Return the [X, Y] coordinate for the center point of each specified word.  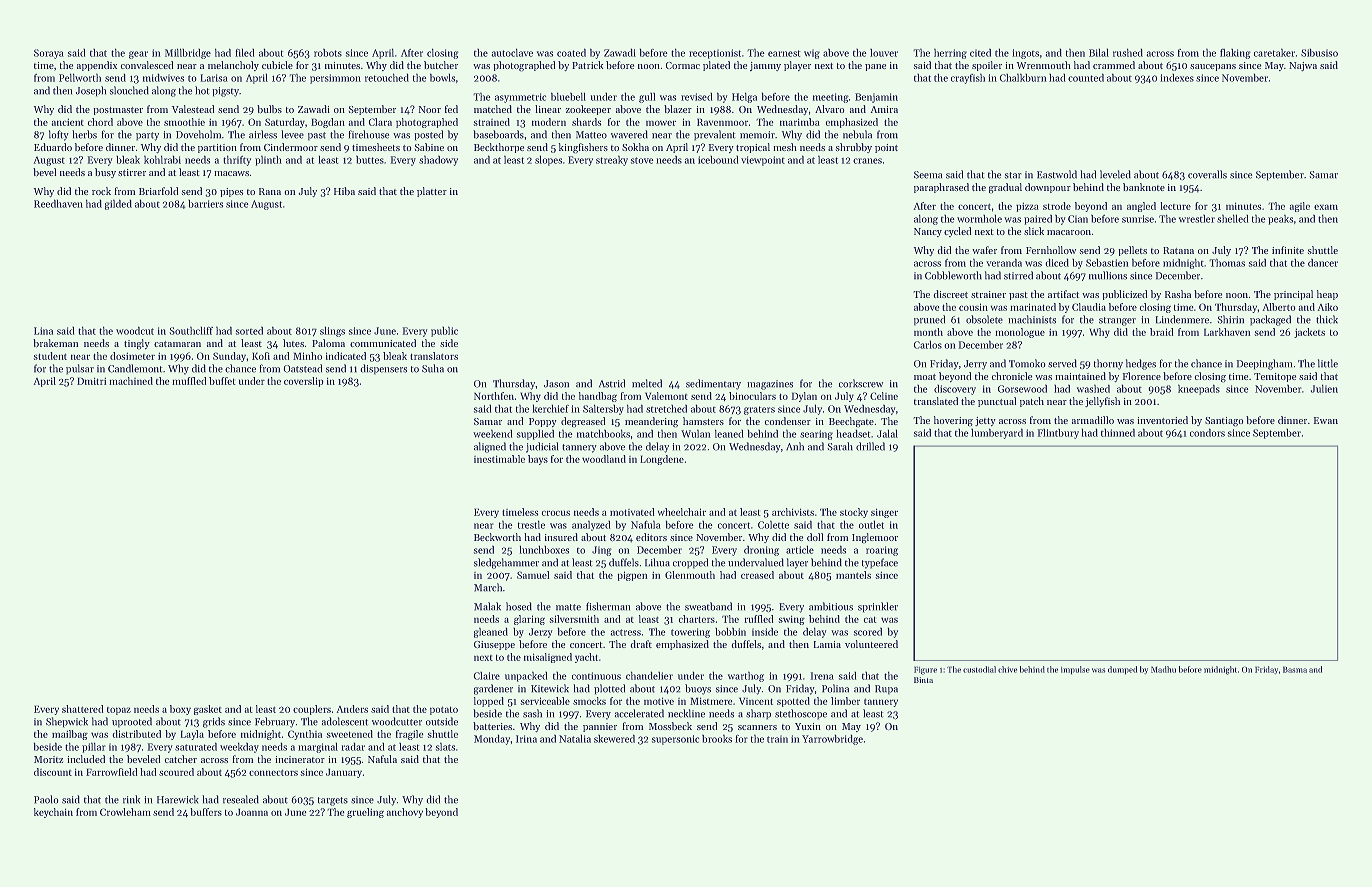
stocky [854, 513]
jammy [765, 66]
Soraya [49, 54]
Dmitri [91, 381]
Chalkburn [1023, 78]
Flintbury [1058, 434]
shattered [82, 709]
